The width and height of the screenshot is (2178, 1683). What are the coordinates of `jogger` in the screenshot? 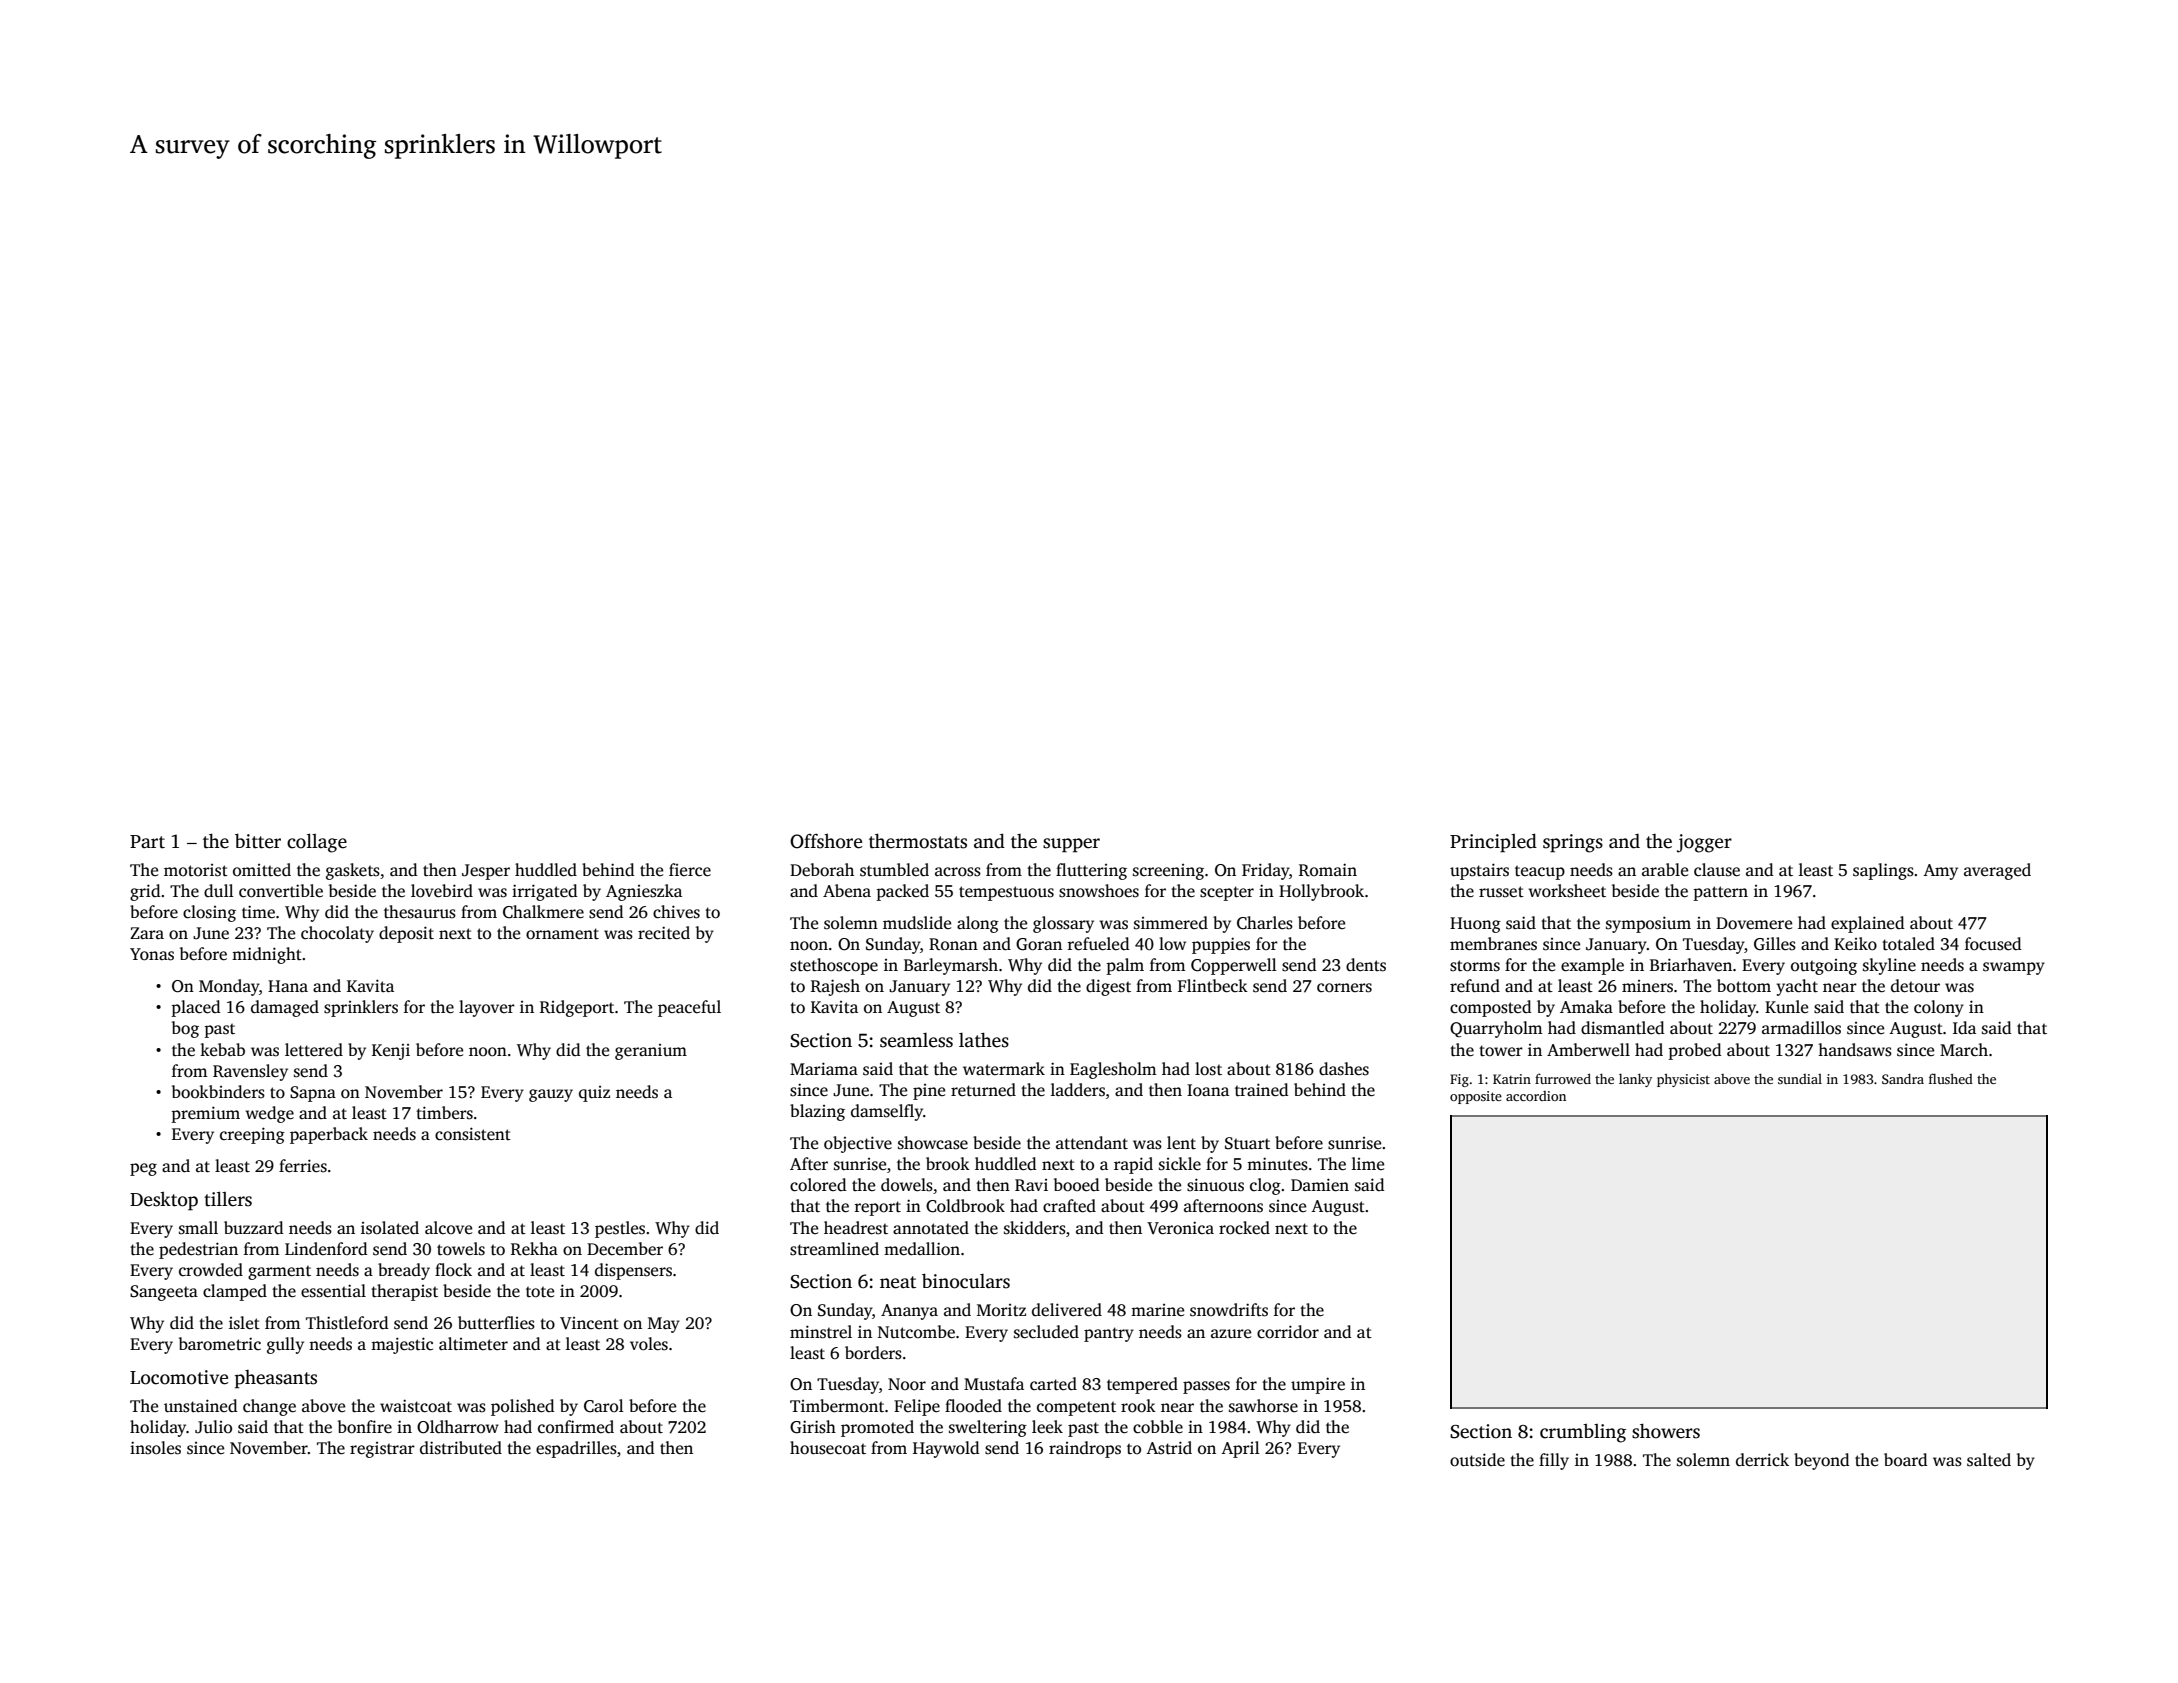 It's located at (1704, 843).
